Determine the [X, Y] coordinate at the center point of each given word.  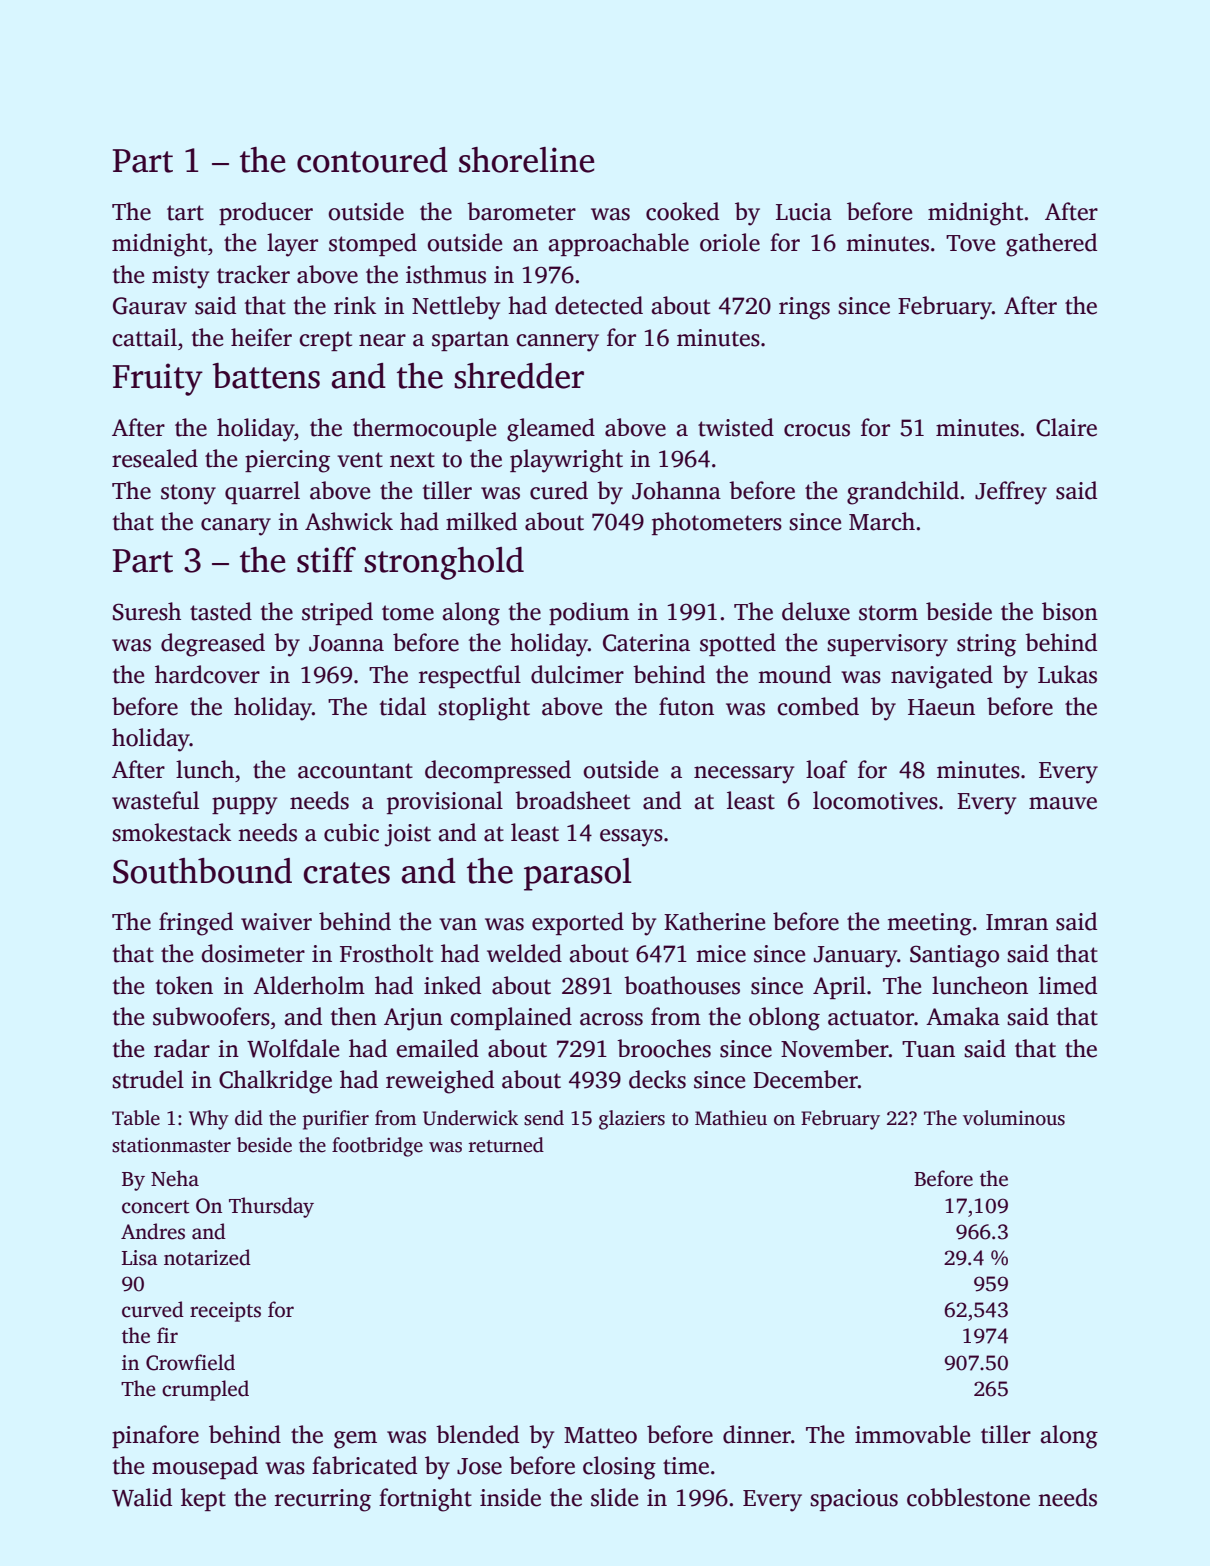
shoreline [526, 160]
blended [477, 1434]
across [611, 1019]
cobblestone [968, 1497]
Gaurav [150, 306]
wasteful [155, 800]
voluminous [1014, 1118]
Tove [970, 243]
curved [153, 1309]
